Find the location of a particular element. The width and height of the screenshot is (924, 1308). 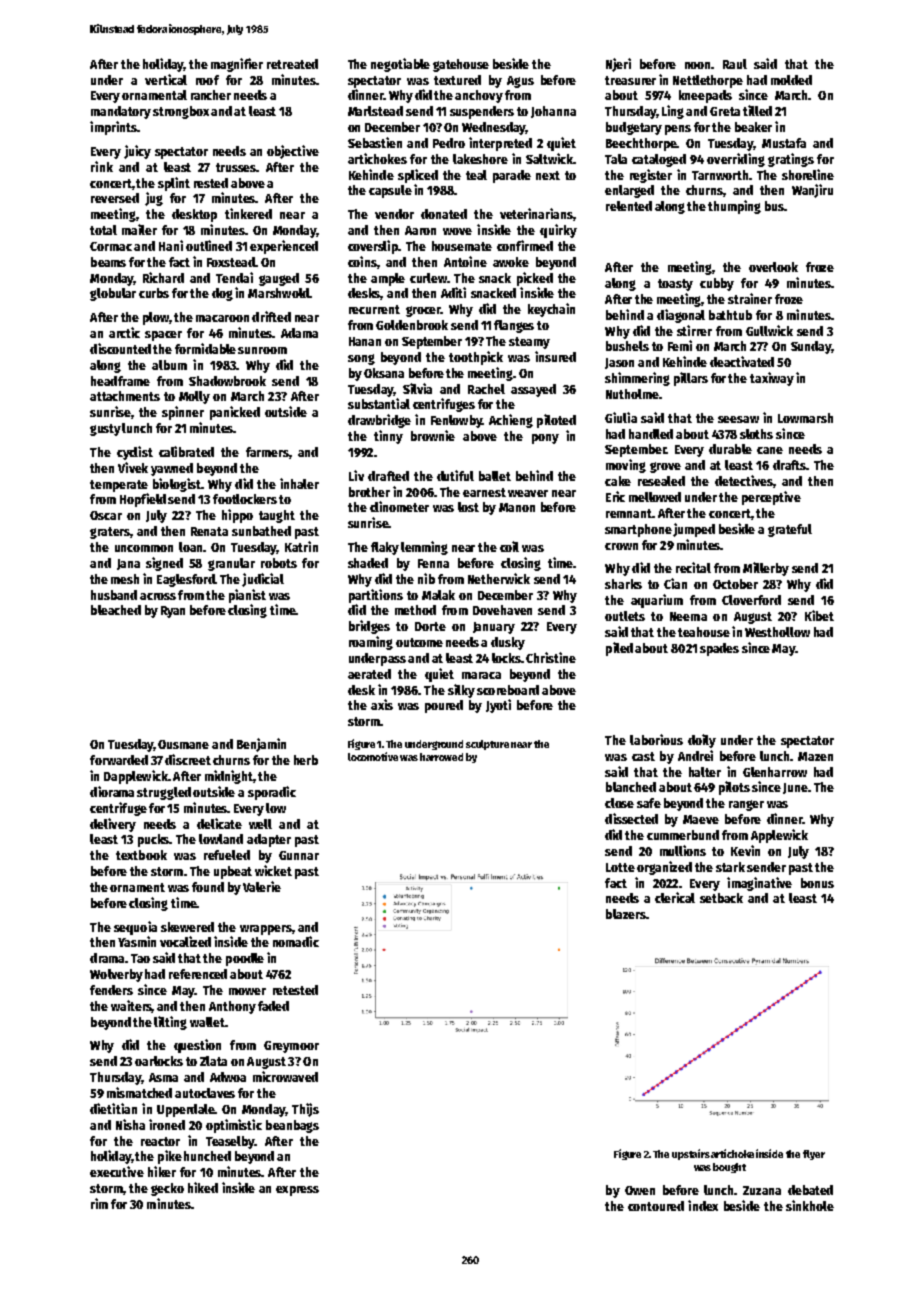

halter is located at coordinates (705, 772).
